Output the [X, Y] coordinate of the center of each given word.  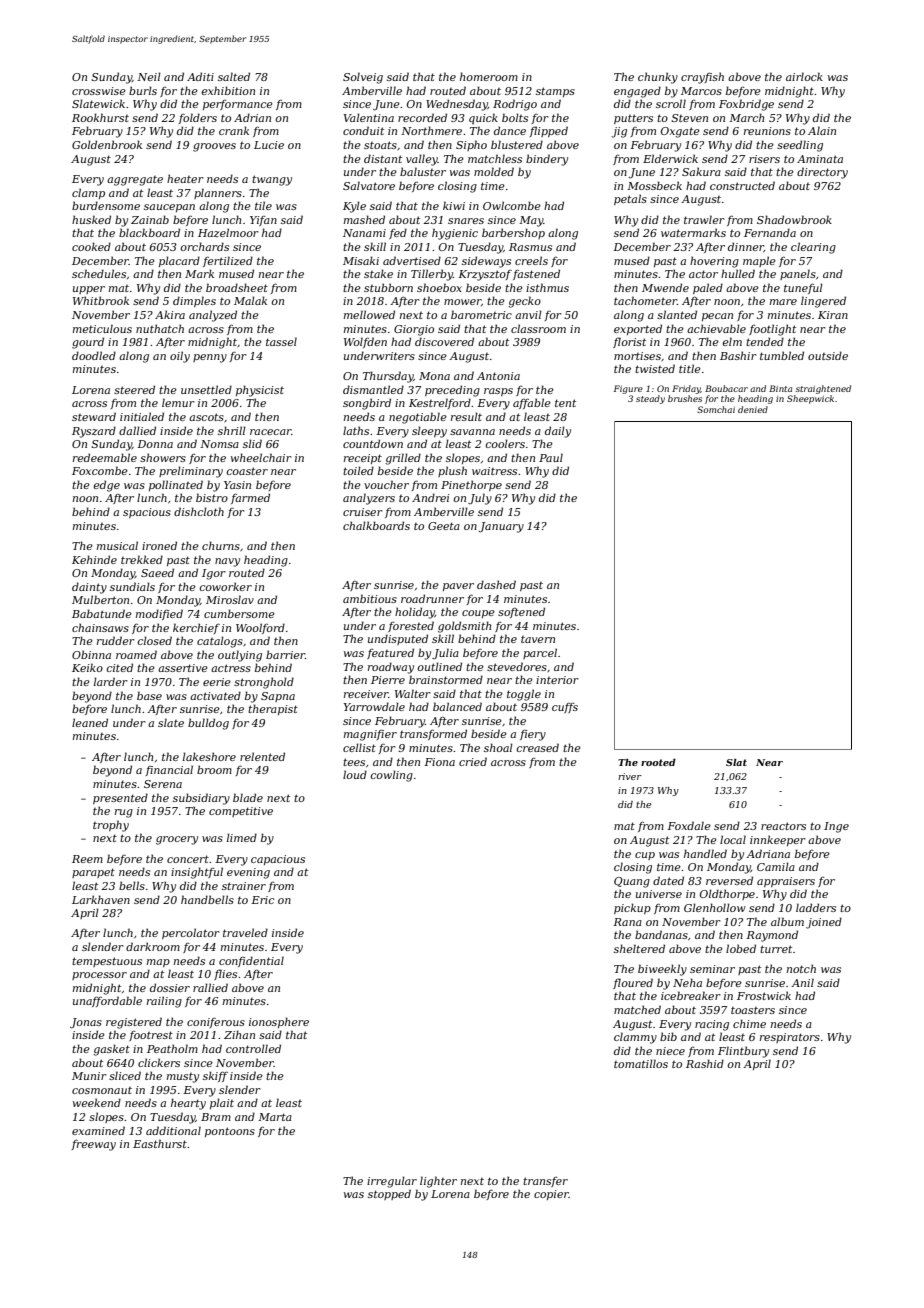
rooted [658, 762]
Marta [275, 1117]
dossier [170, 987]
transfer [545, 1182]
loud [355, 774]
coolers [505, 443]
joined [824, 923]
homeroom [489, 76]
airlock [804, 76]
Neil [149, 76]
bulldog [208, 724]
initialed [142, 416]
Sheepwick [810, 399]
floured [633, 983]
